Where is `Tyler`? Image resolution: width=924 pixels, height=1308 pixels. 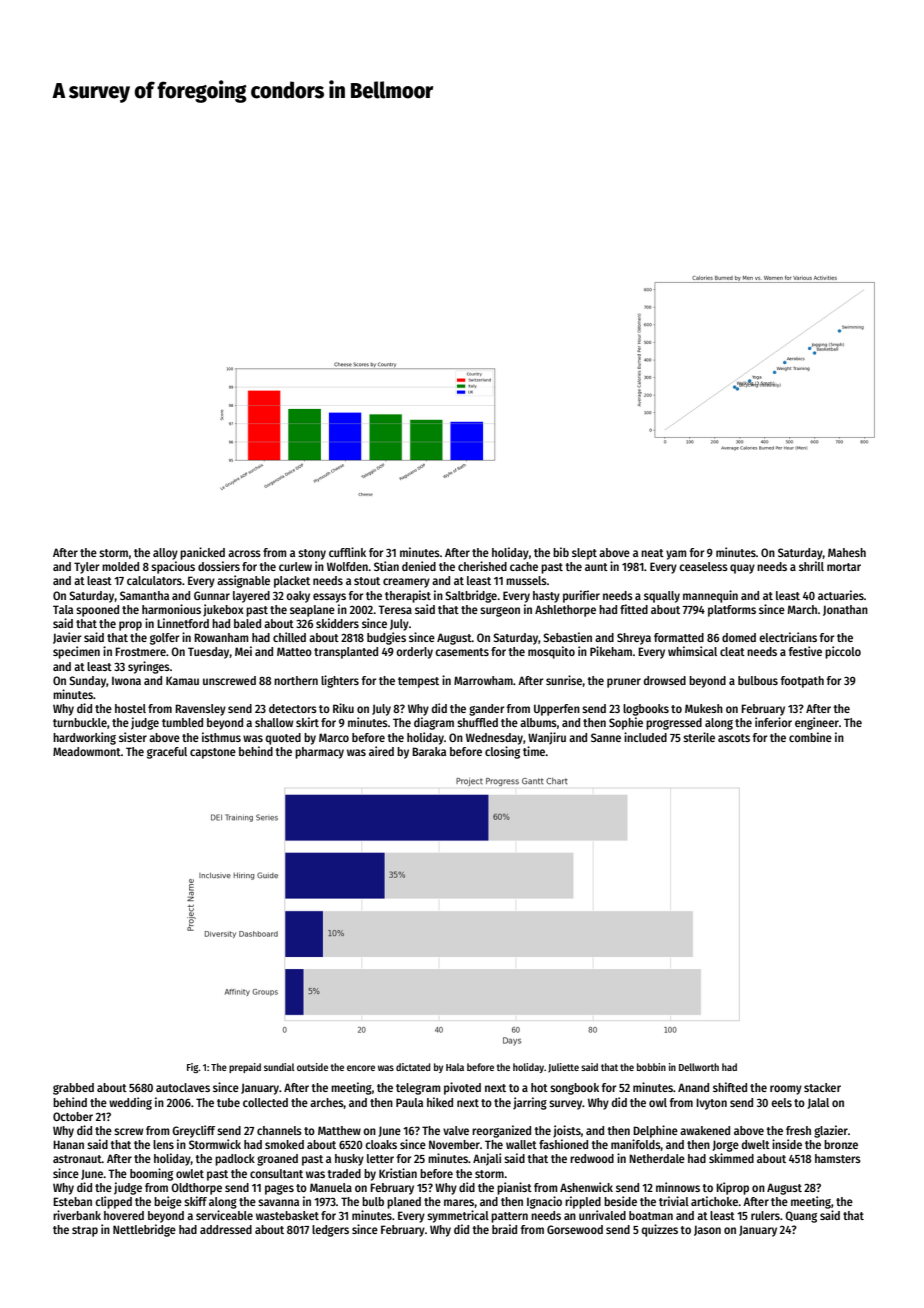
Tyler is located at coordinates (86, 568).
